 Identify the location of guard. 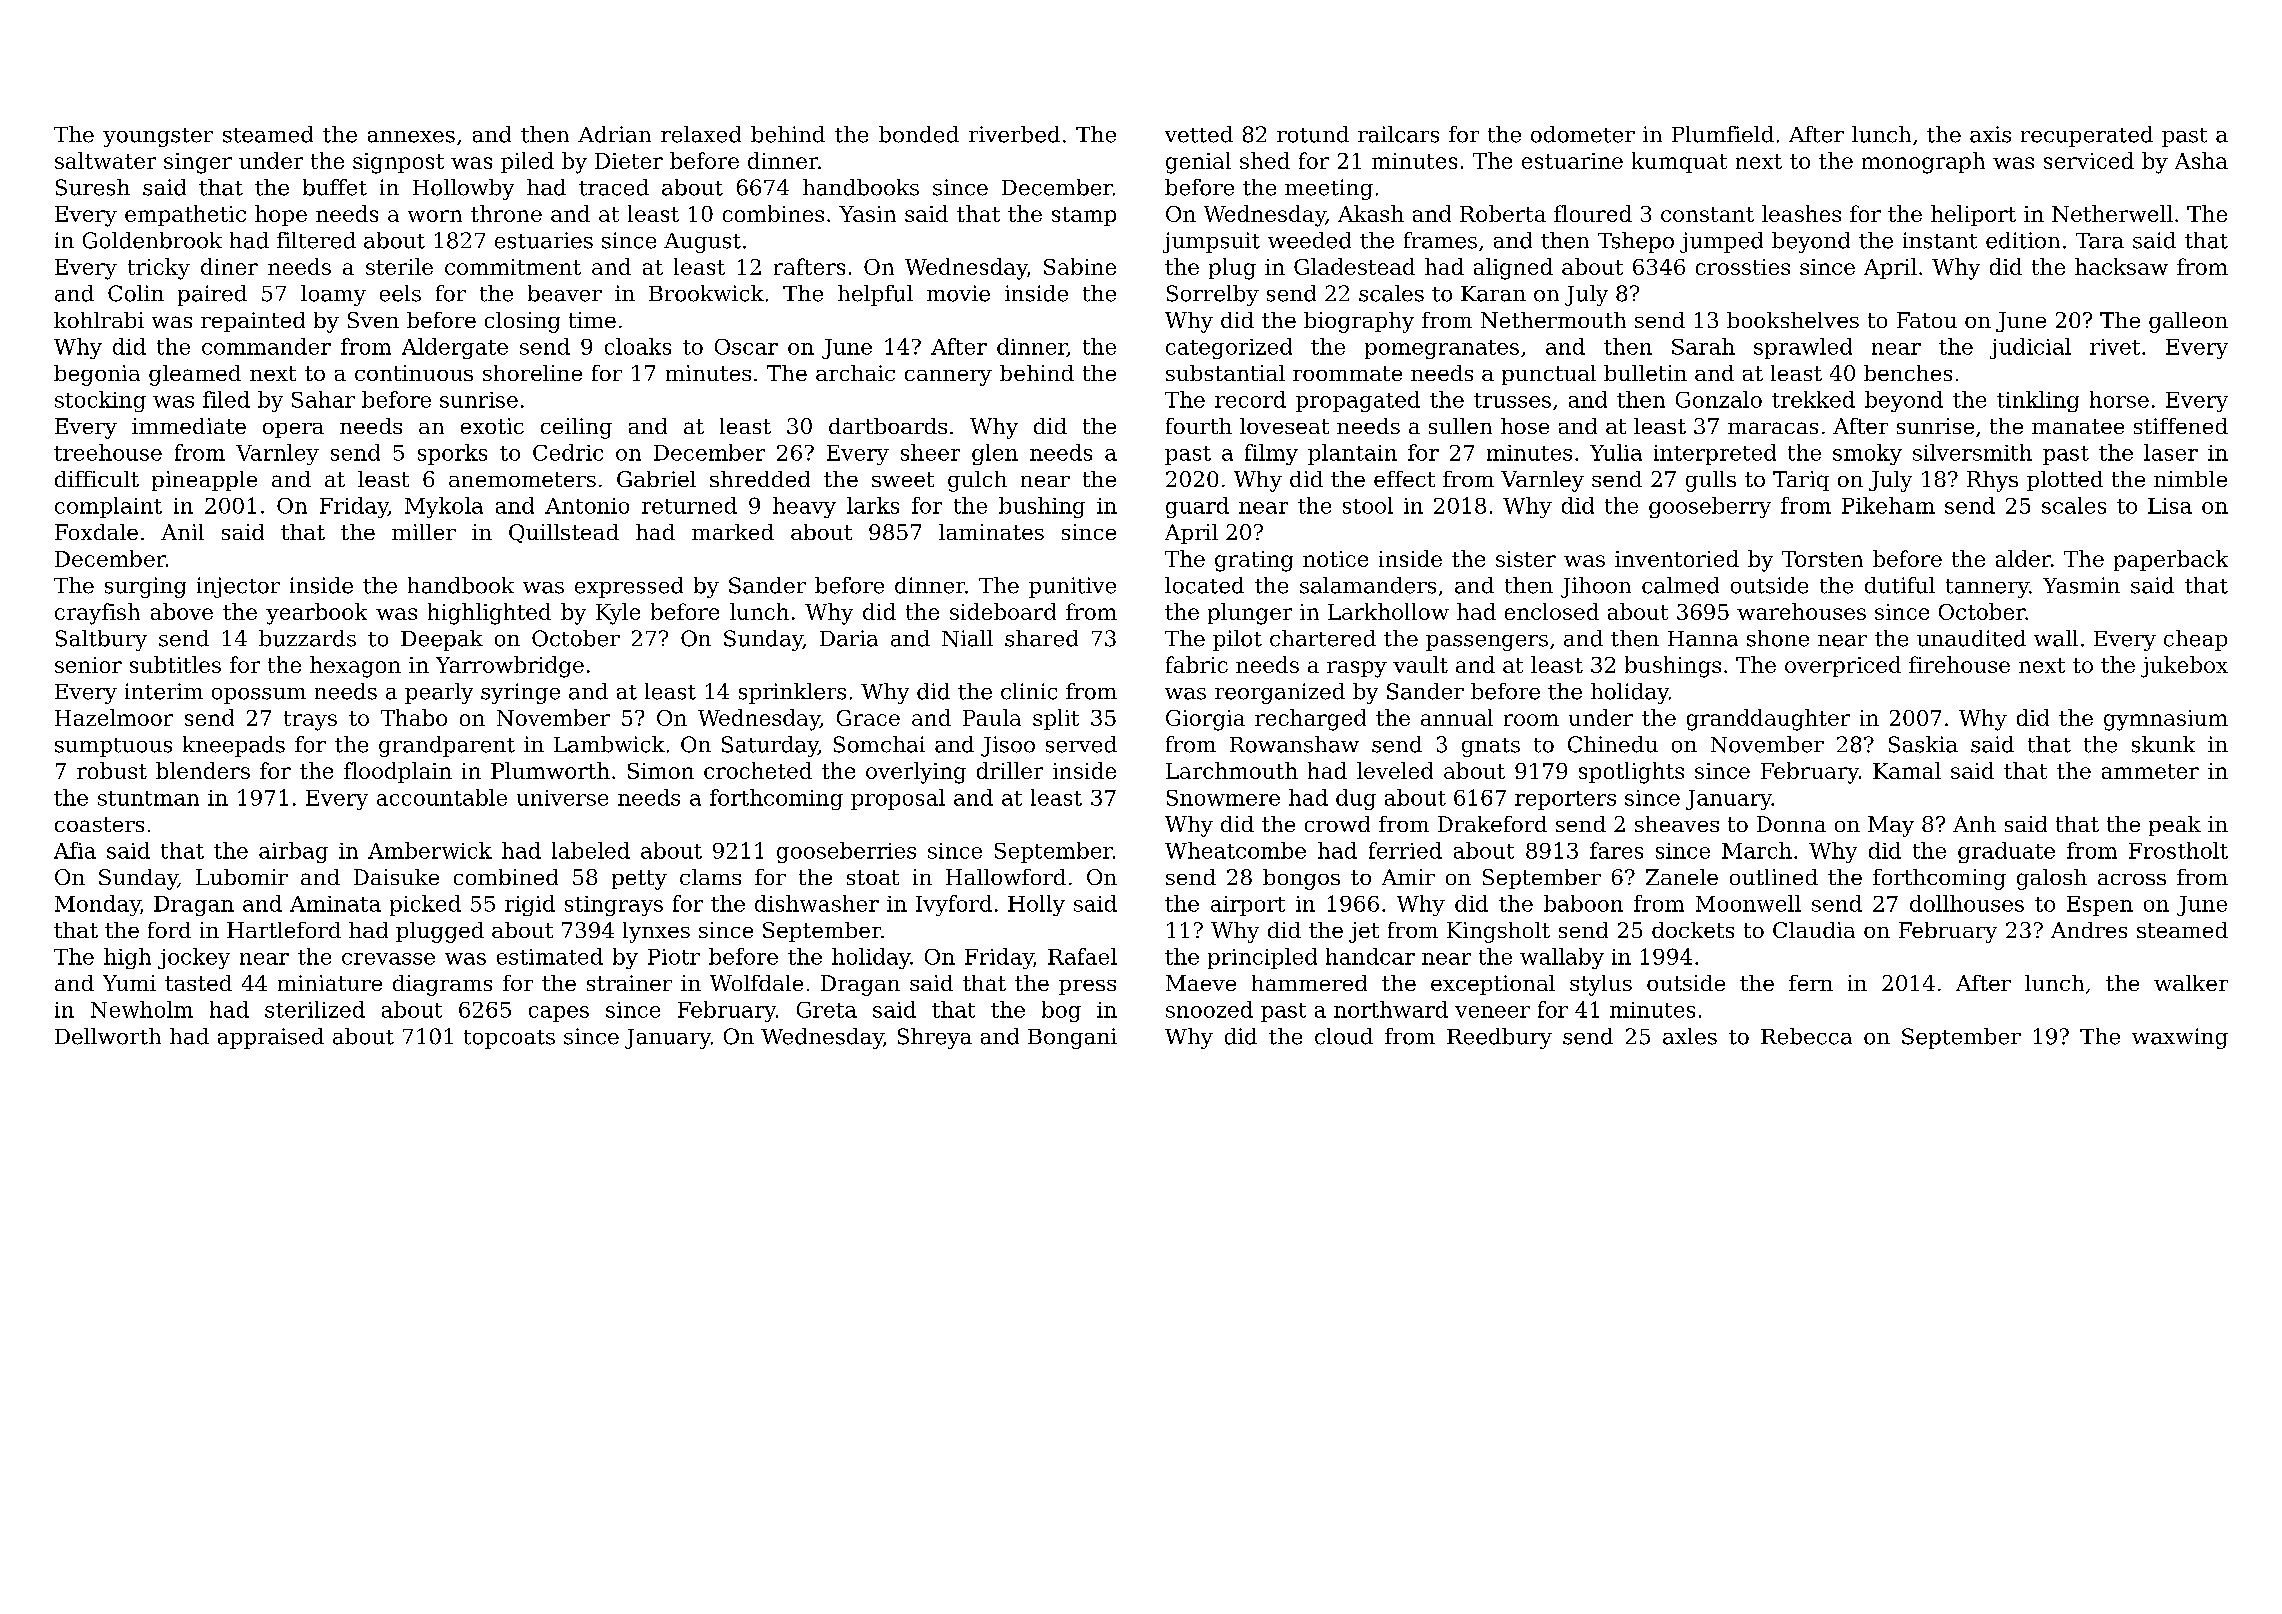
(1197, 507).
